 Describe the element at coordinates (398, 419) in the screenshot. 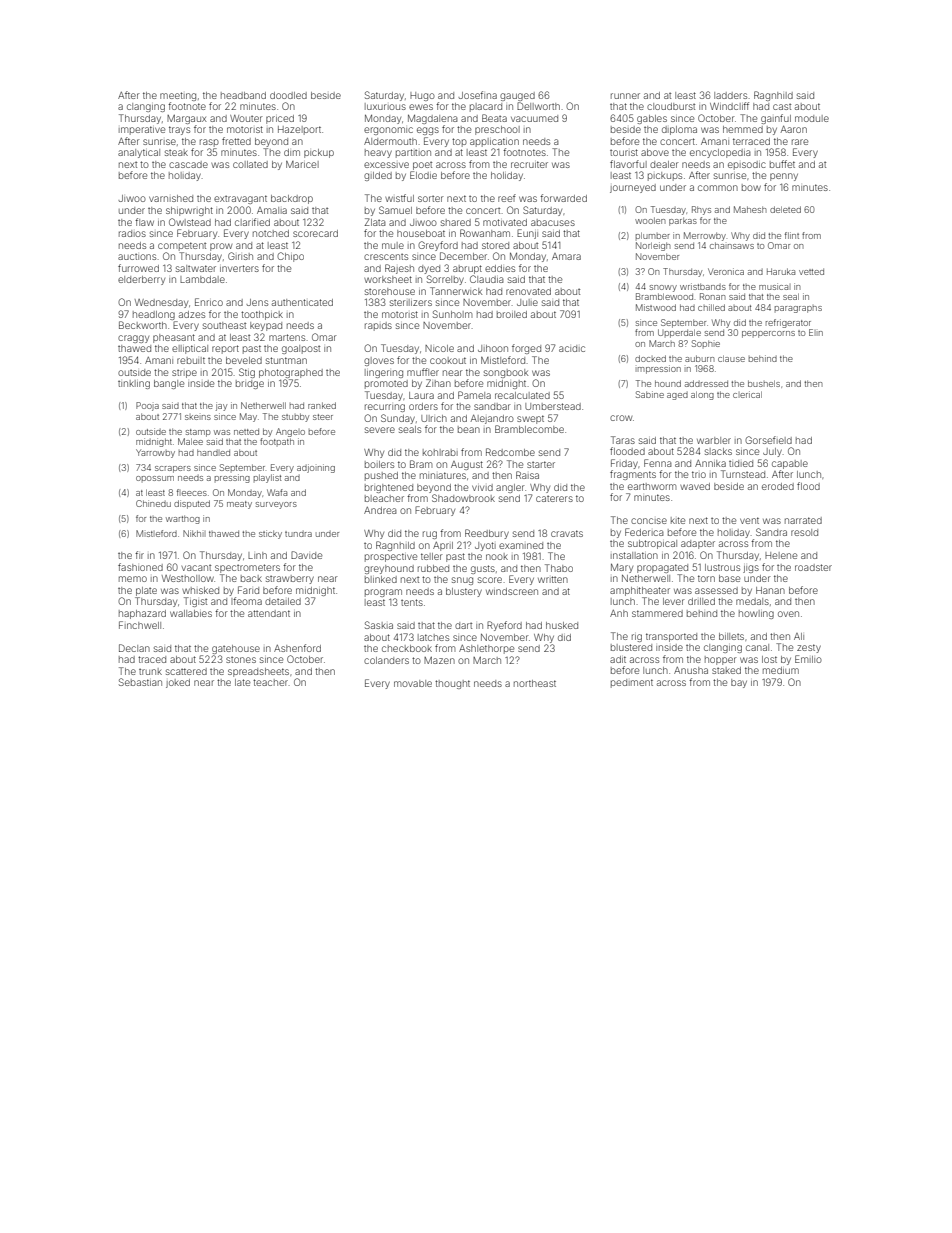

I see `Sunday` at that location.
